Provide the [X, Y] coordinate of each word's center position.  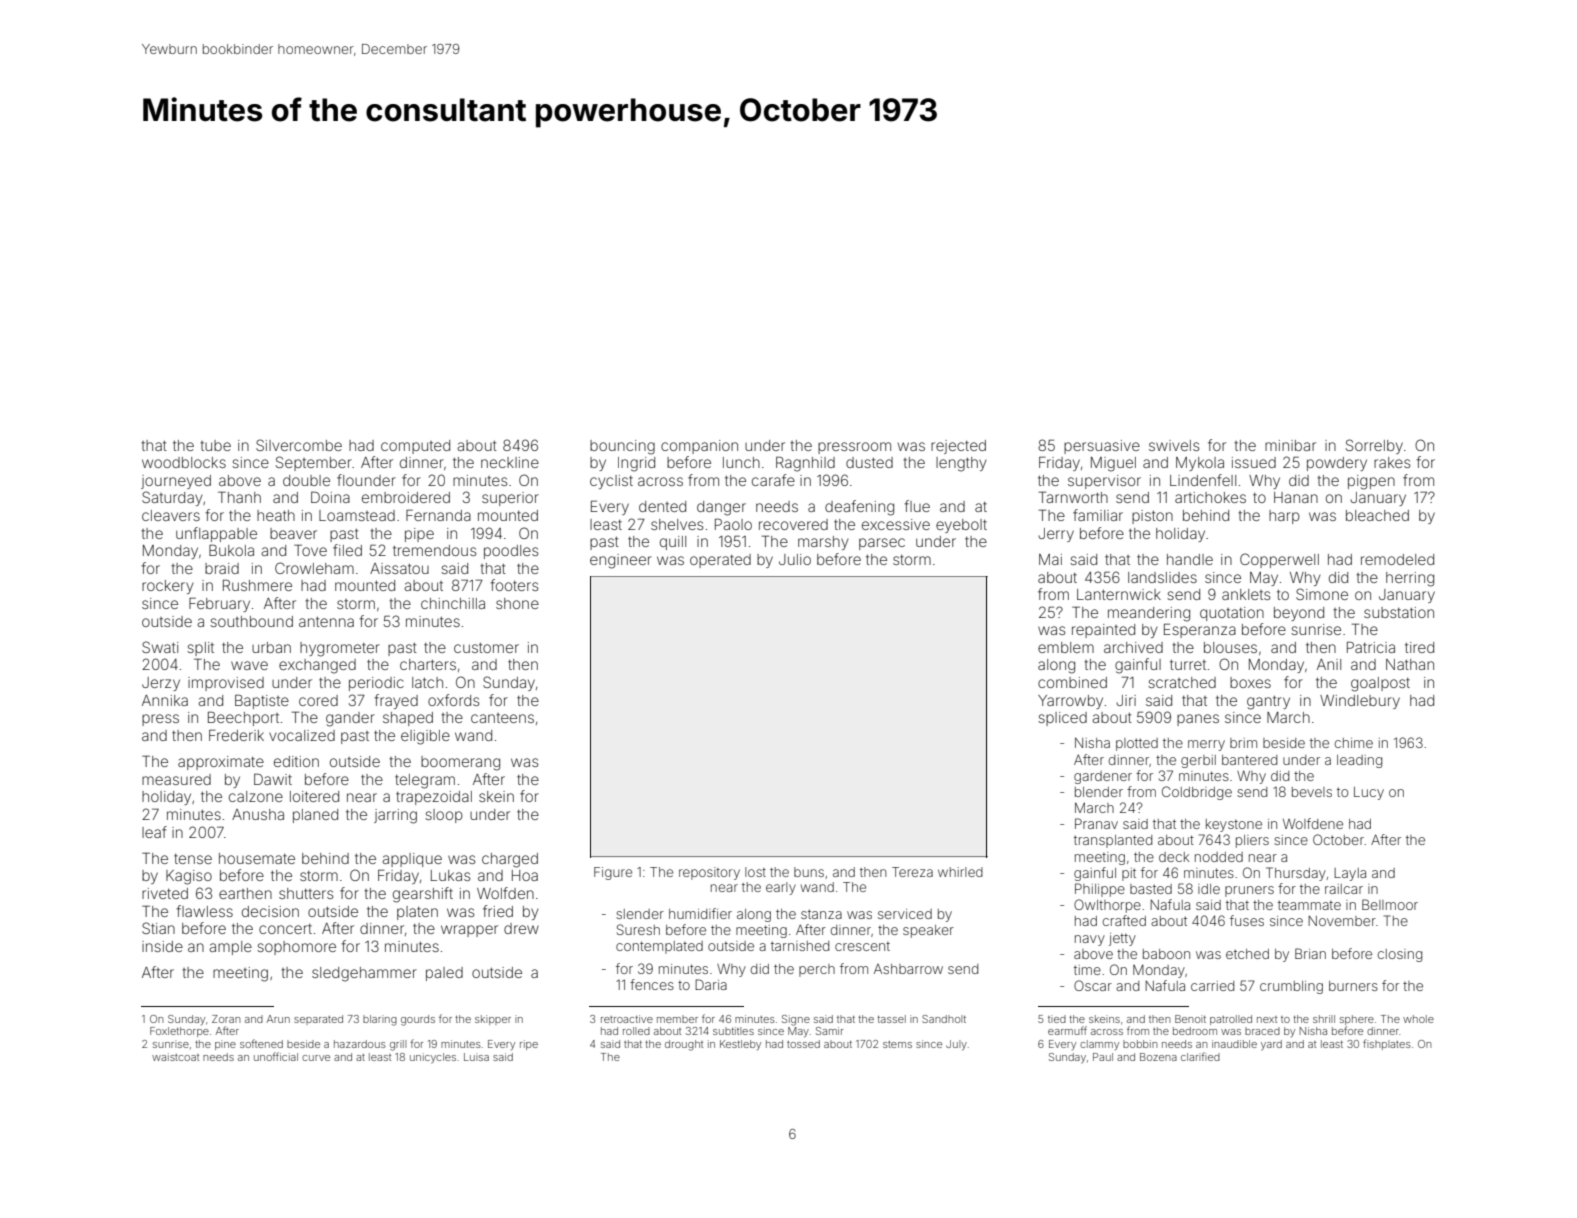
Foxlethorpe [179, 1032]
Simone [1322, 594]
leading [1359, 761]
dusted [869, 462]
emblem [1066, 647]
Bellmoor [1390, 904]
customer [486, 647]
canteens [502, 718]
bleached [1377, 515]
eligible [425, 737]
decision [270, 911]
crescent [862, 946]
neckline [510, 462]
